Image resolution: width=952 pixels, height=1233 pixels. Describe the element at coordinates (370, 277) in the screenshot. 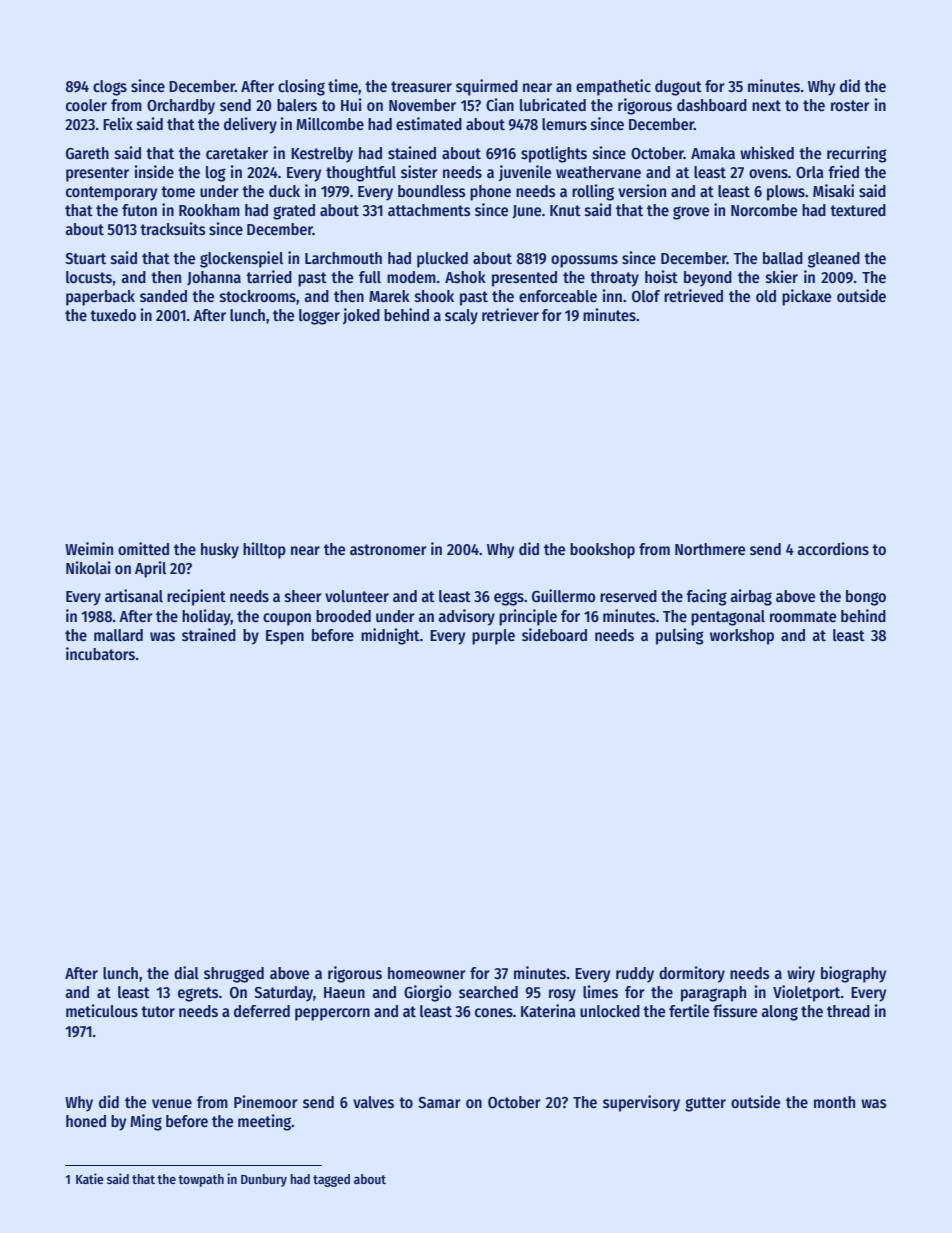

I see `full` at that location.
